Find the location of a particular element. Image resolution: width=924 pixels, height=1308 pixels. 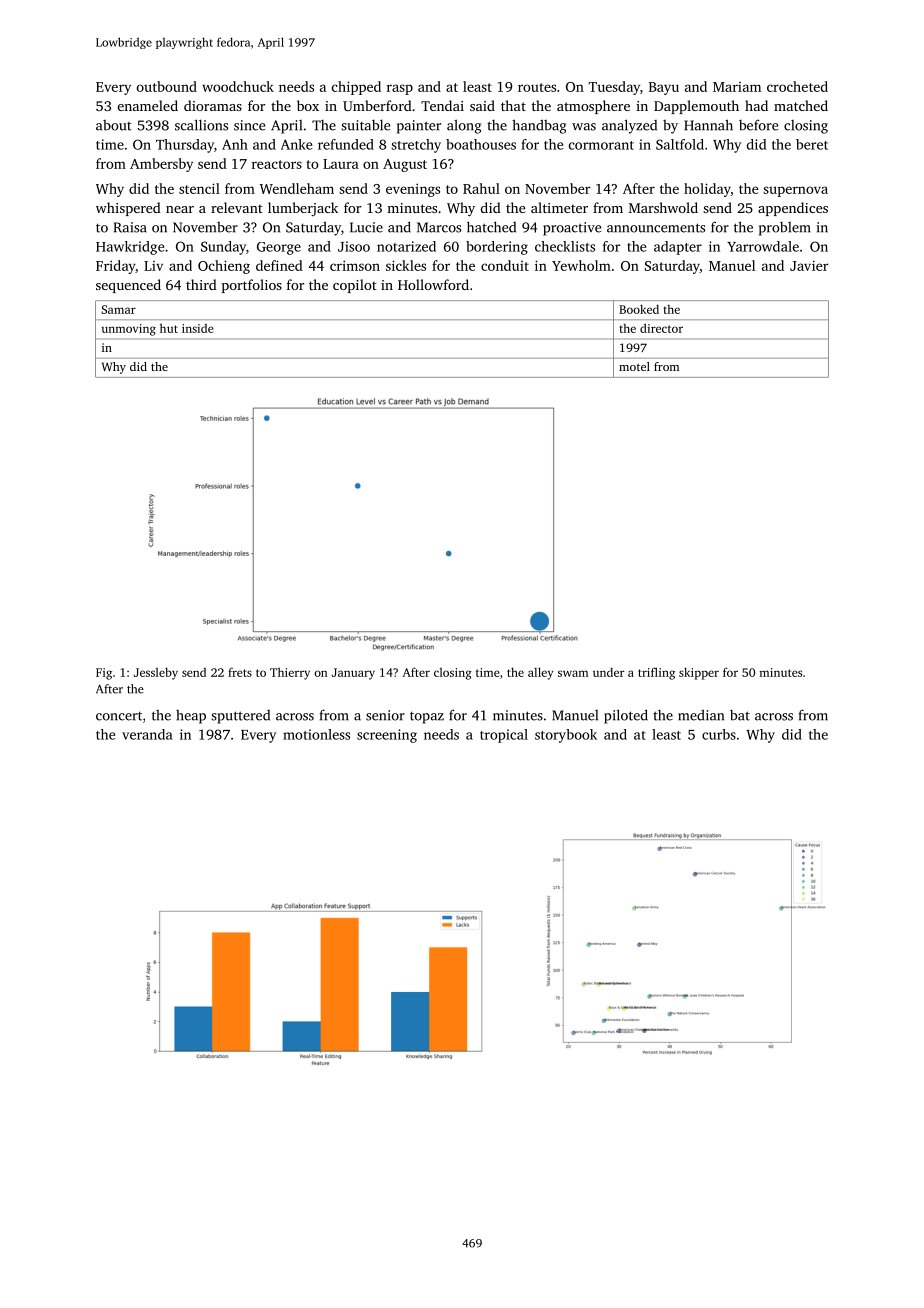

Thierry is located at coordinates (290, 673).
